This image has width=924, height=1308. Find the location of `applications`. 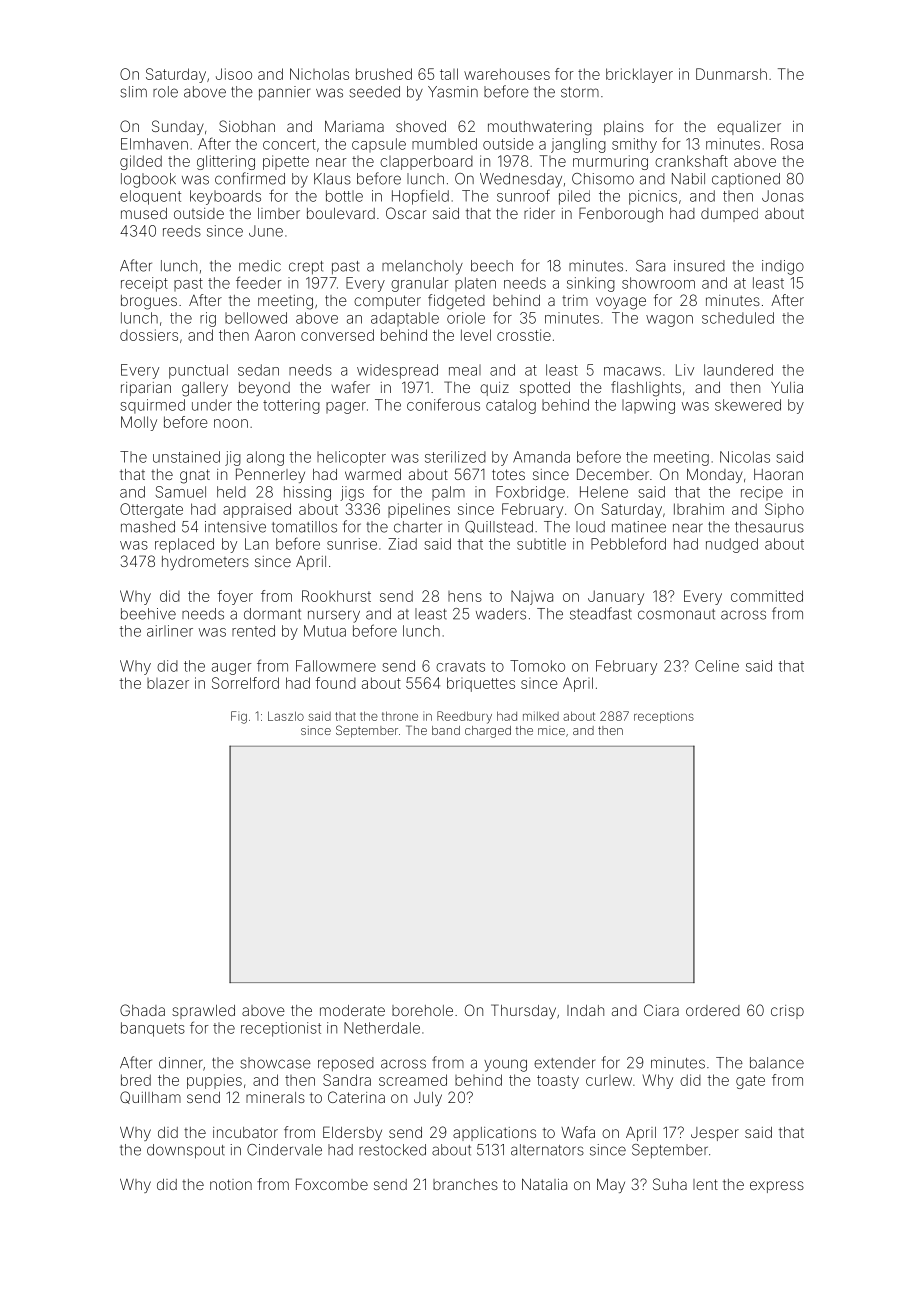

applications is located at coordinates (494, 1134).
